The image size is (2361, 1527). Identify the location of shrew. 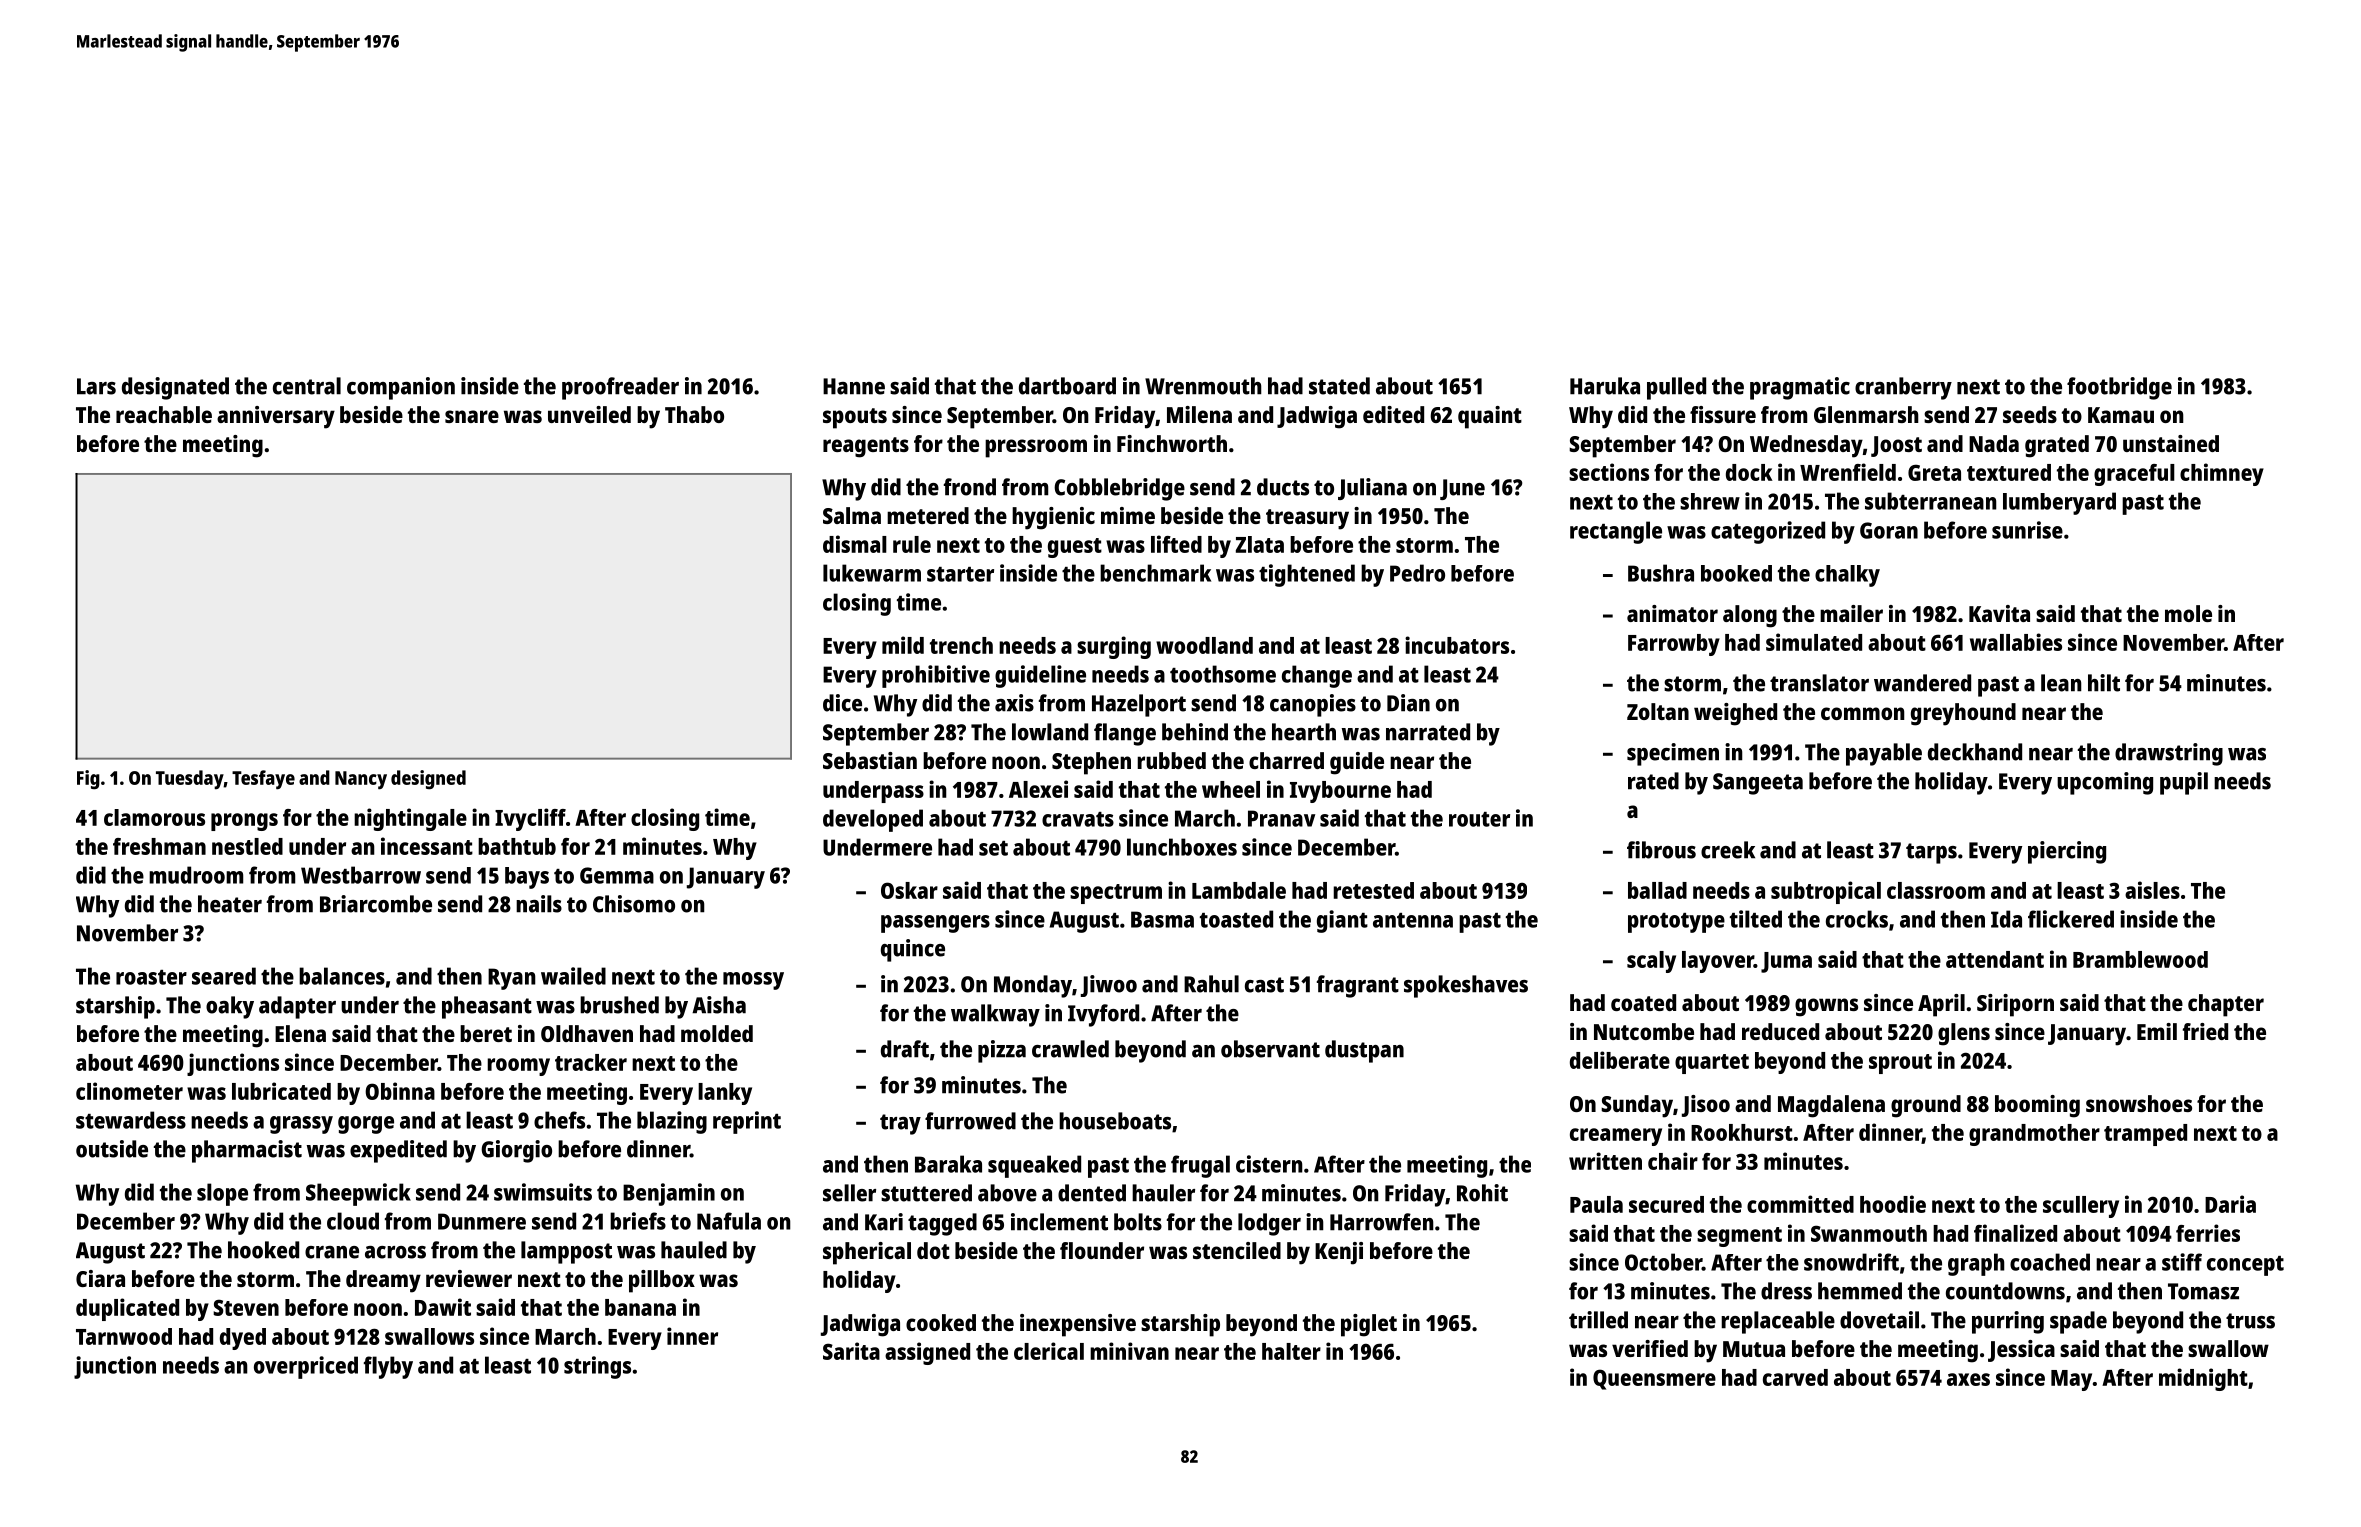
(1710, 501).
